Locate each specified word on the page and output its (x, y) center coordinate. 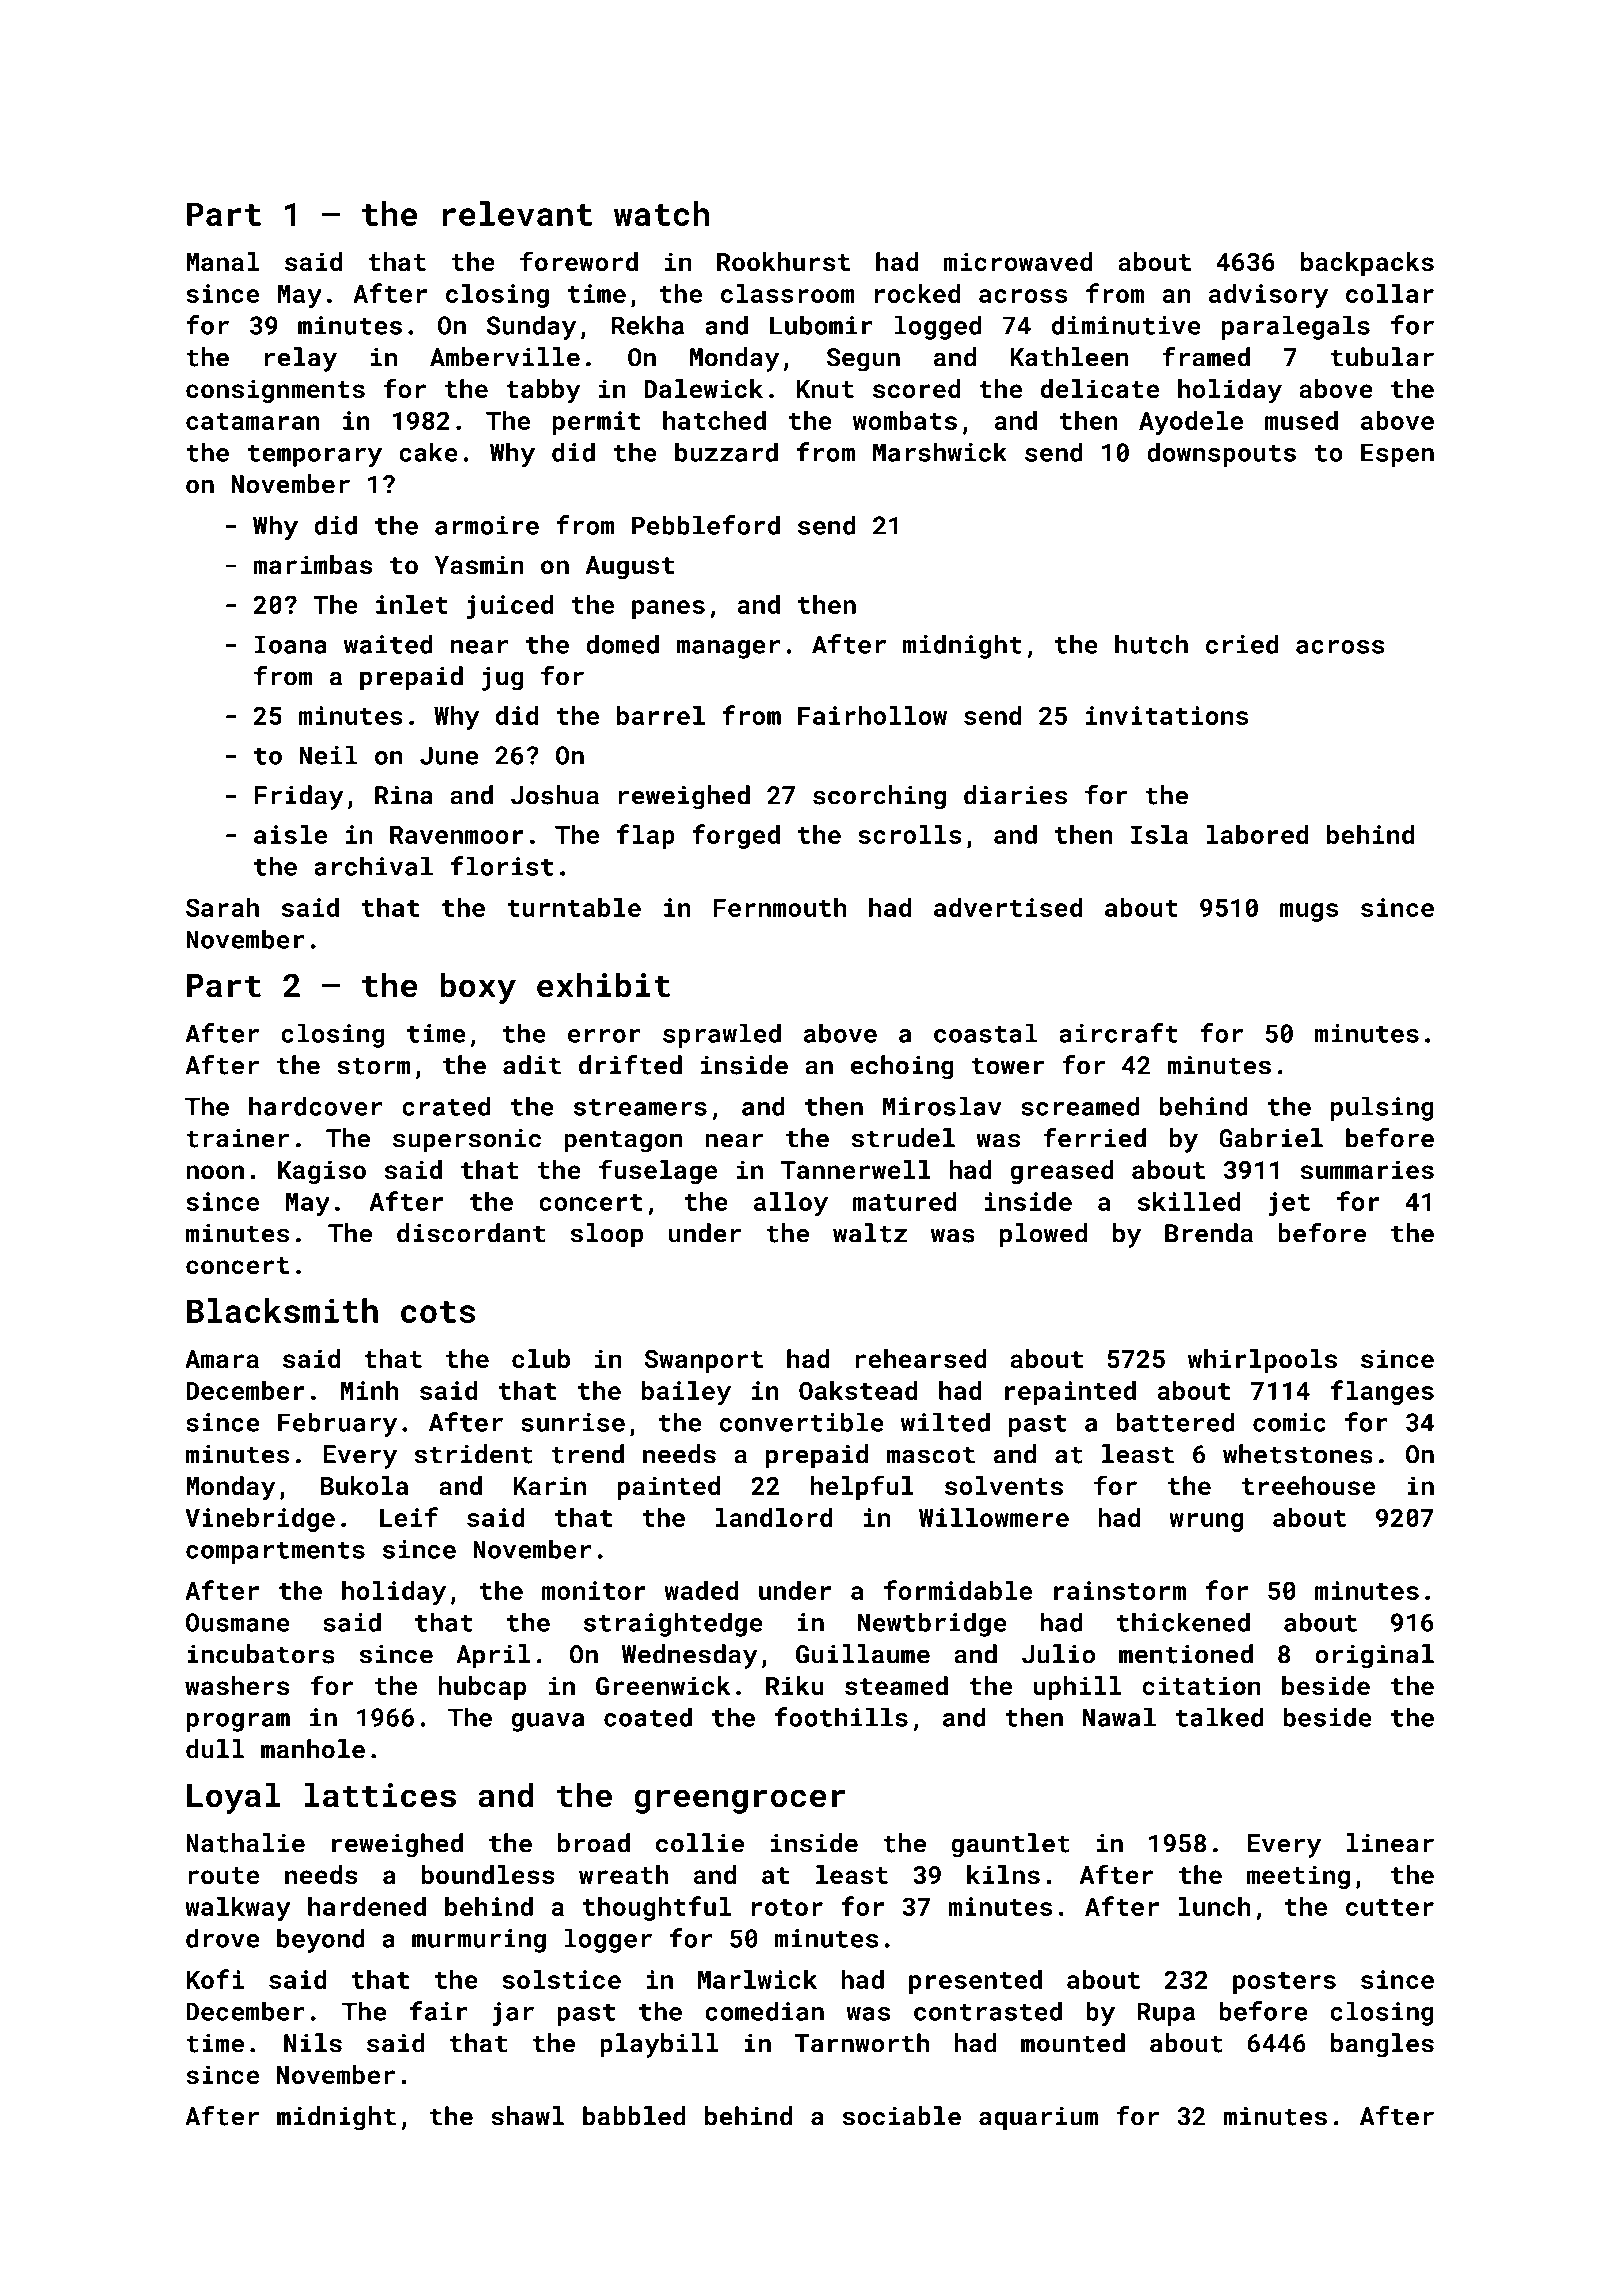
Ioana (291, 644)
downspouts (1221, 454)
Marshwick (940, 452)
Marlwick (757, 1979)
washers (237, 1685)
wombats (905, 420)
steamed (896, 1686)
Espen (1397, 455)
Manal (222, 261)
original (1374, 1656)
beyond (321, 1940)
